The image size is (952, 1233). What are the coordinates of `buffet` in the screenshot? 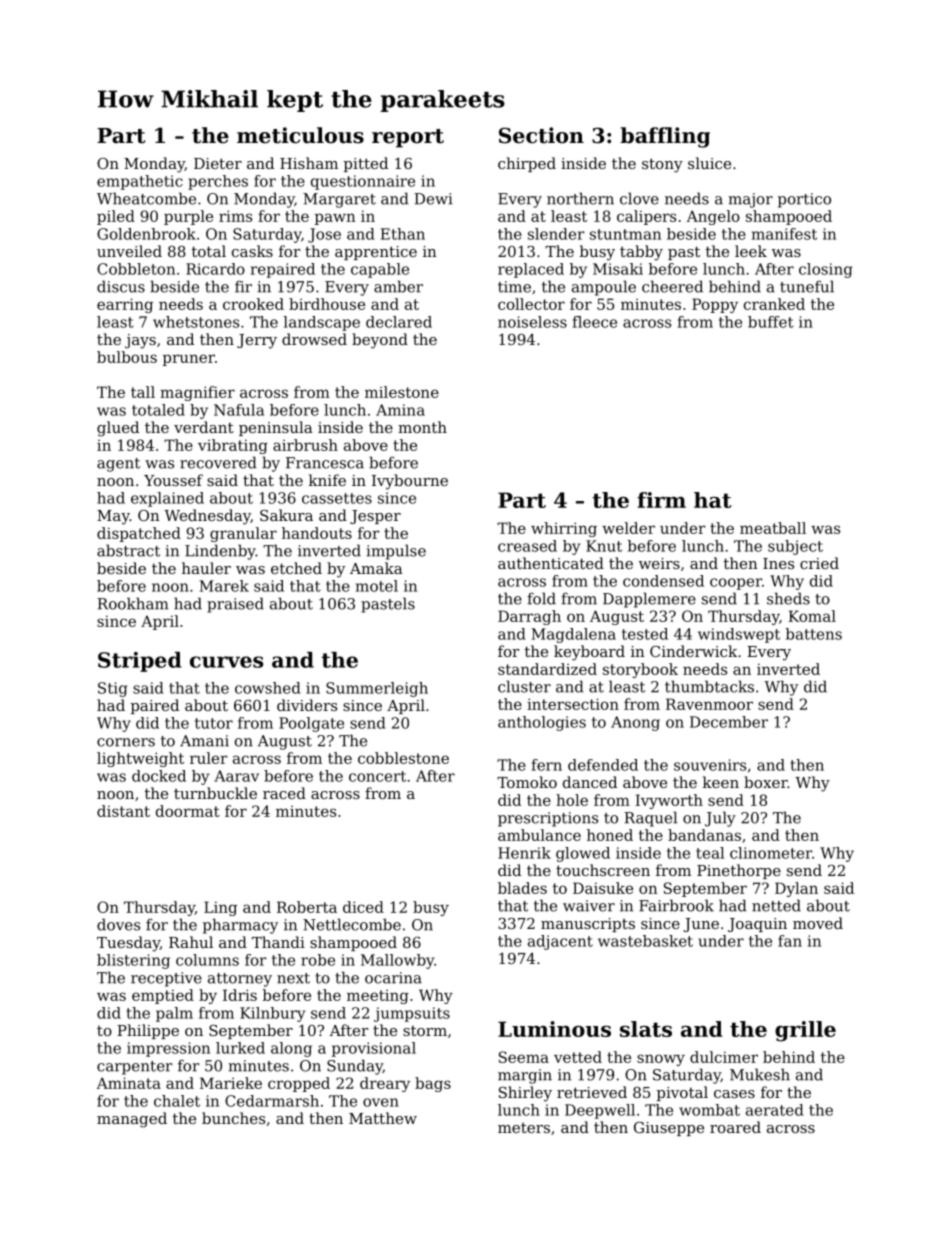 It's located at (771, 322).
